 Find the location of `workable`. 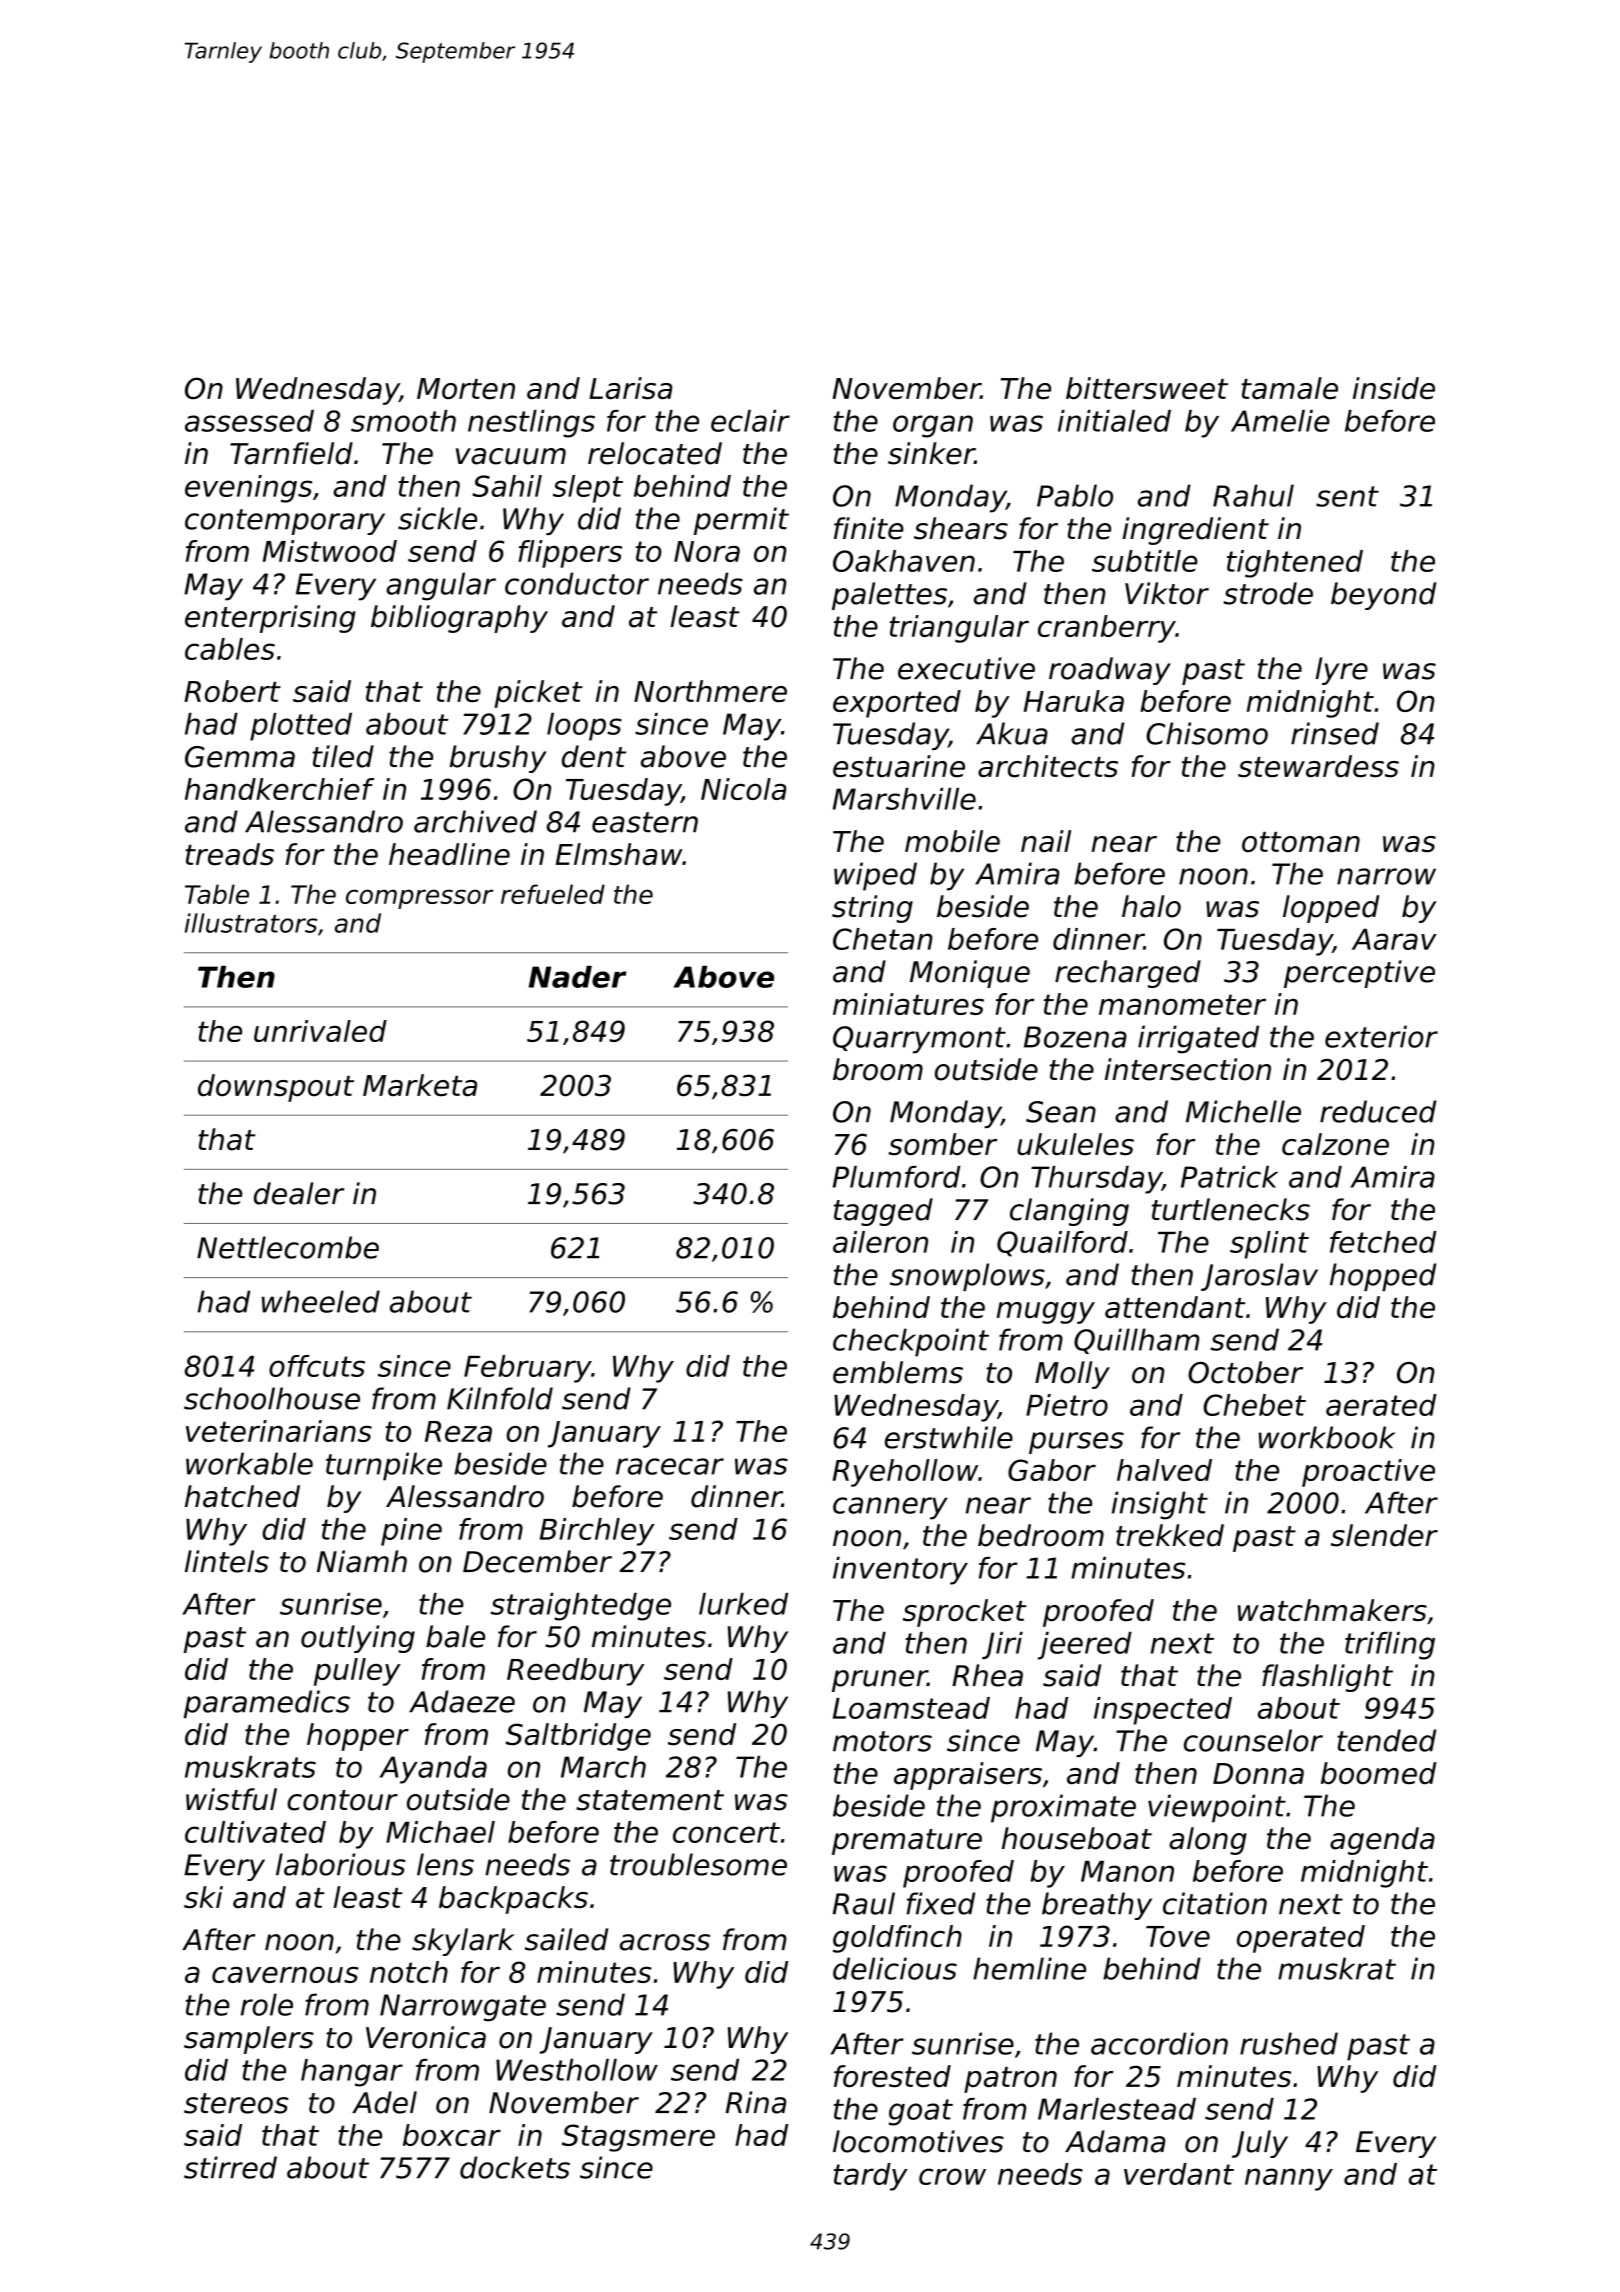

workable is located at coordinates (249, 1463).
